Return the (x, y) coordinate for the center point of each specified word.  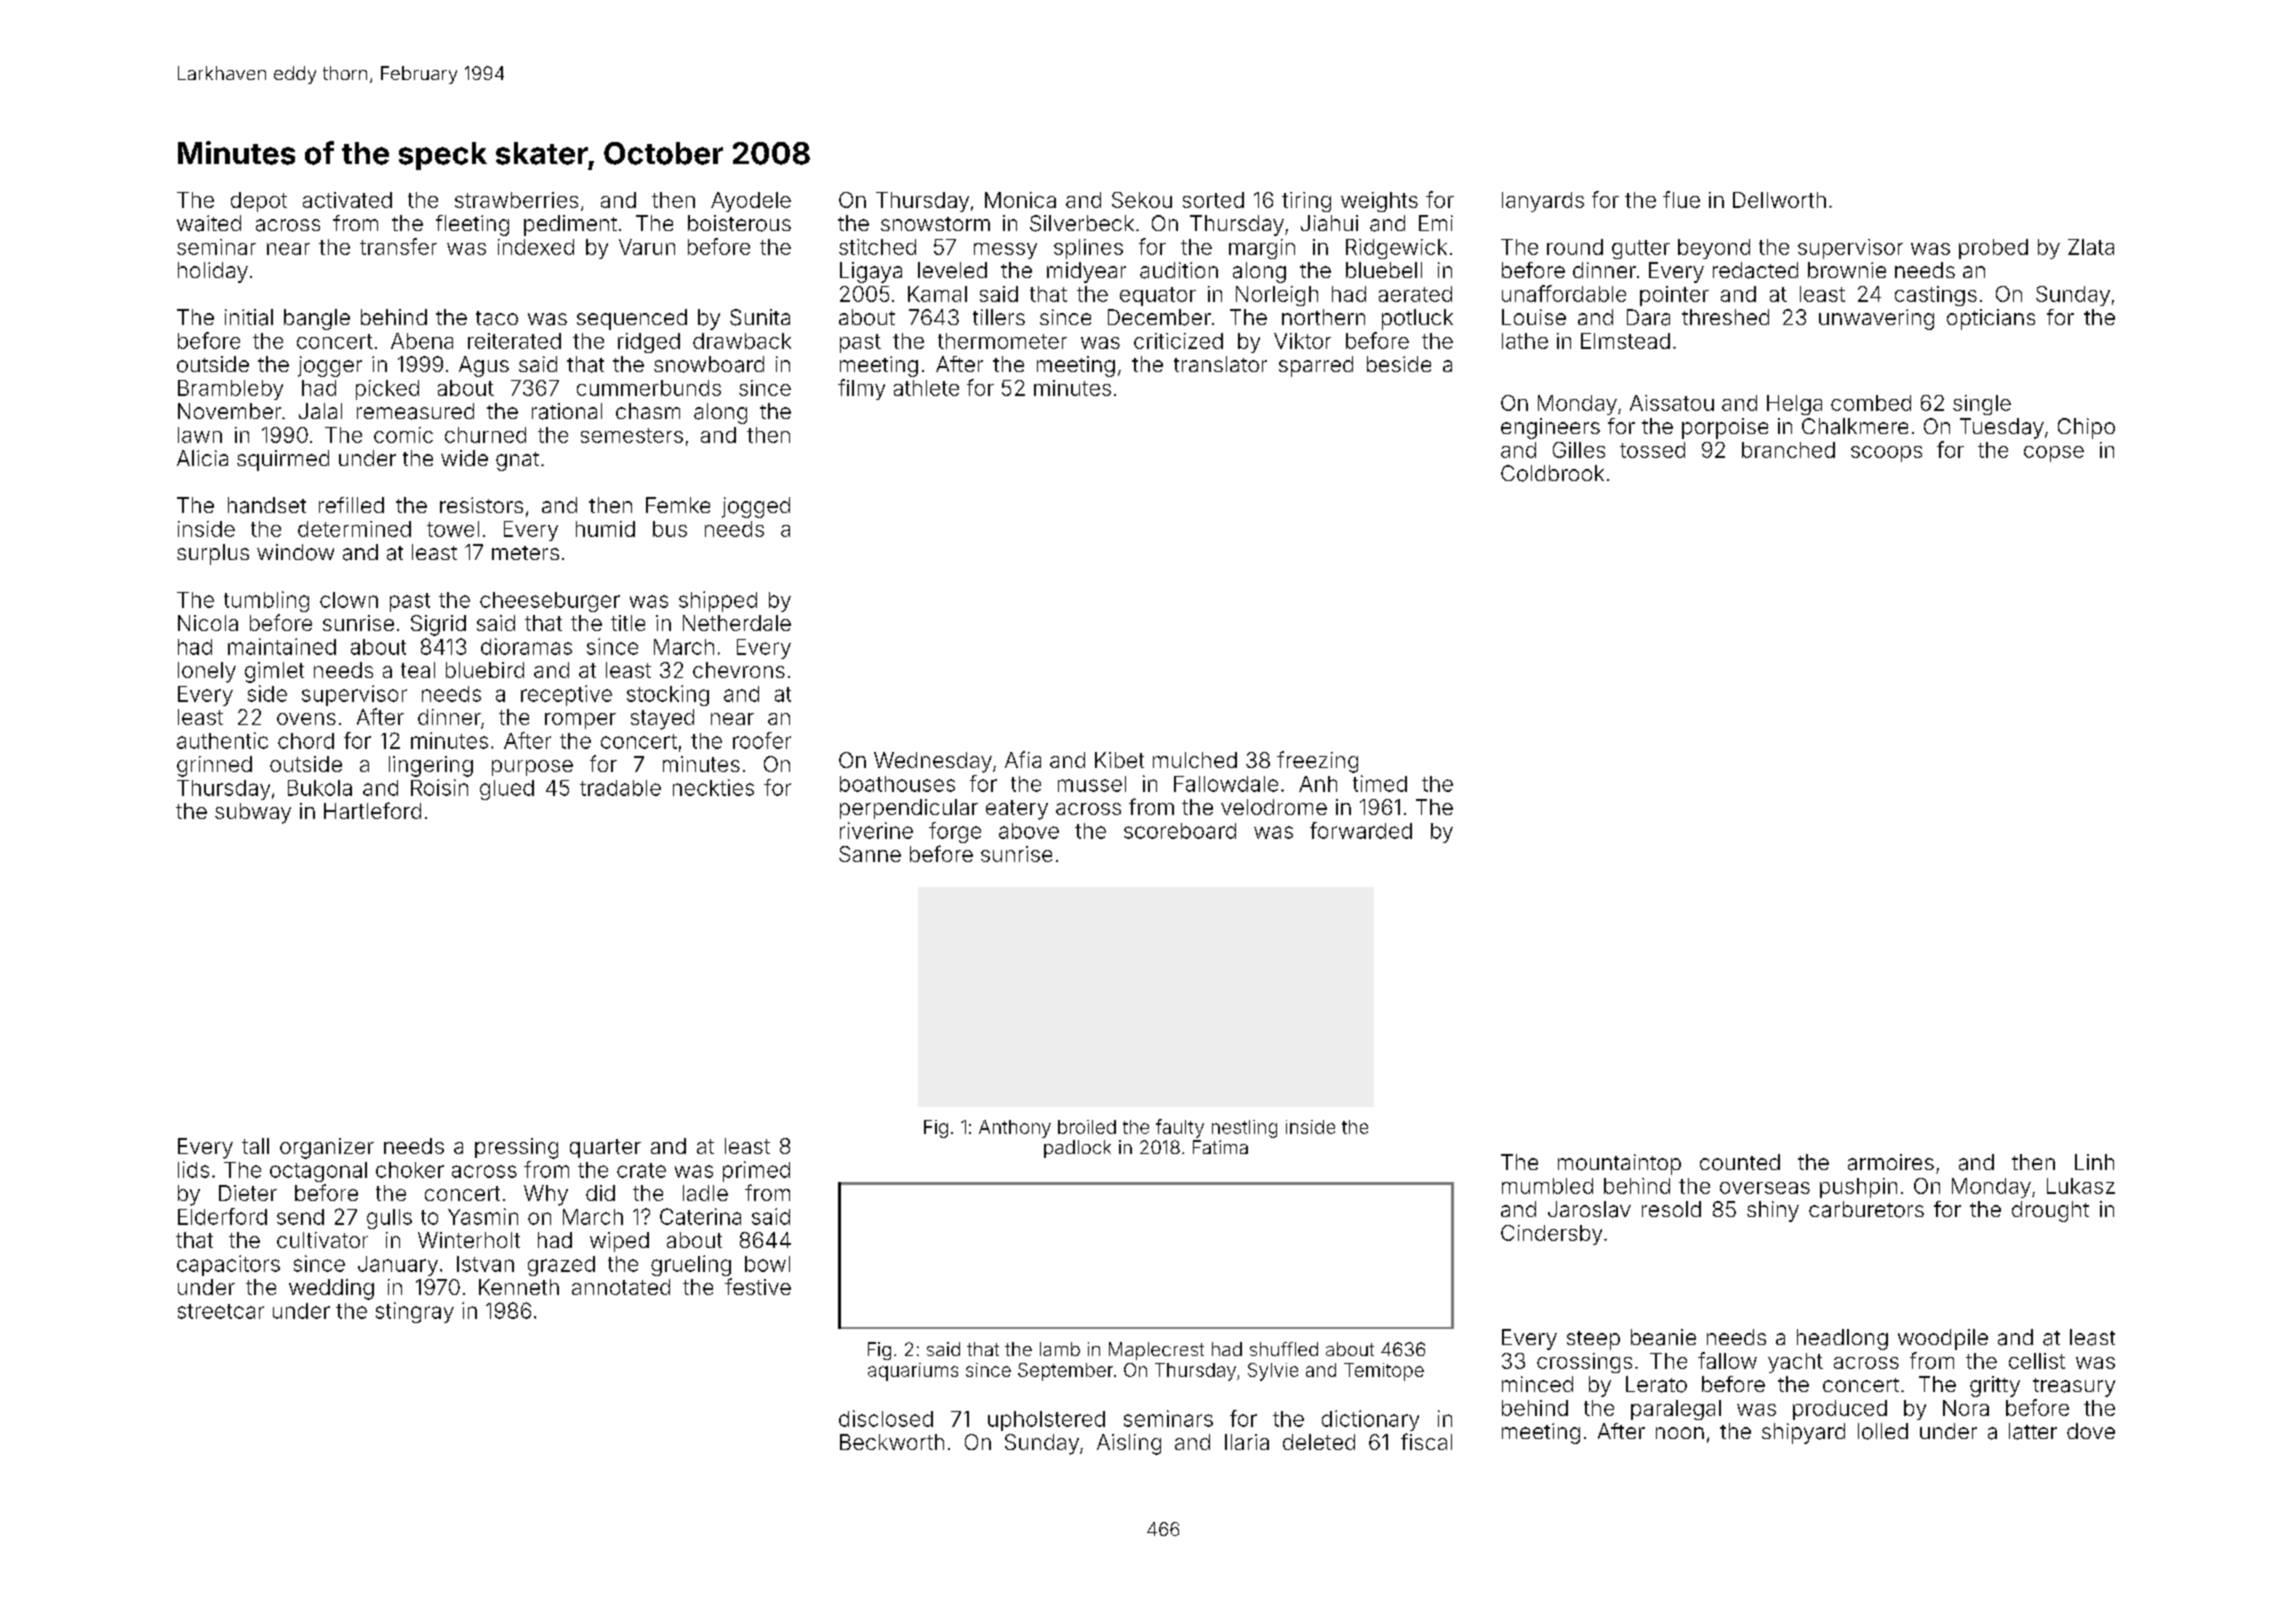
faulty (1180, 1128)
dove (2091, 1431)
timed (1380, 783)
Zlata (2091, 247)
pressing (516, 1148)
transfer (398, 246)
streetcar (221, 1311)
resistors (481, 505)
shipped (718, 601)
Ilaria (1247, 1442)
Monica (1020, 200)
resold (1671, 1209)
